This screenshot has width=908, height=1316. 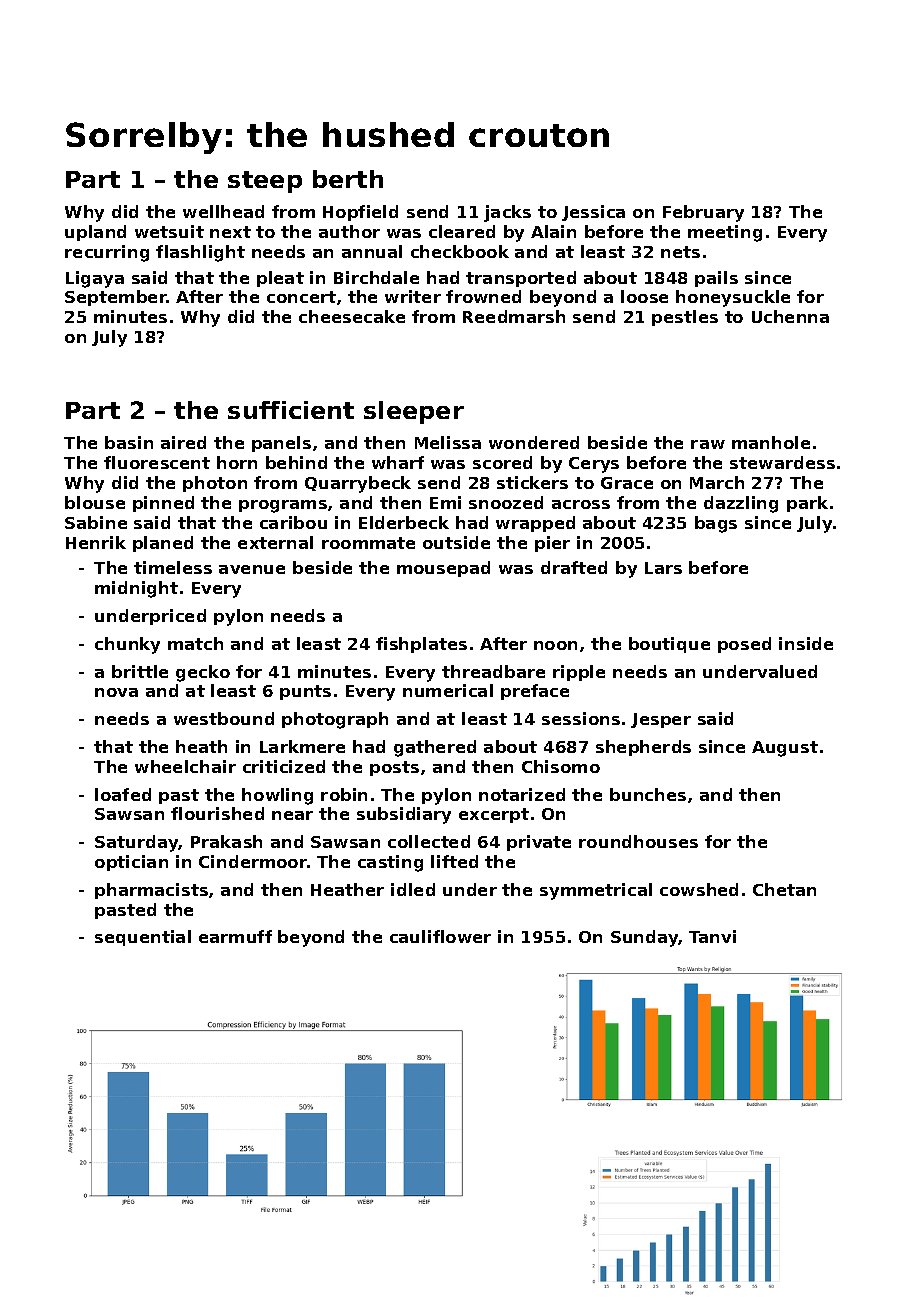 I want to click on steep, so click(x=265, y=182).
